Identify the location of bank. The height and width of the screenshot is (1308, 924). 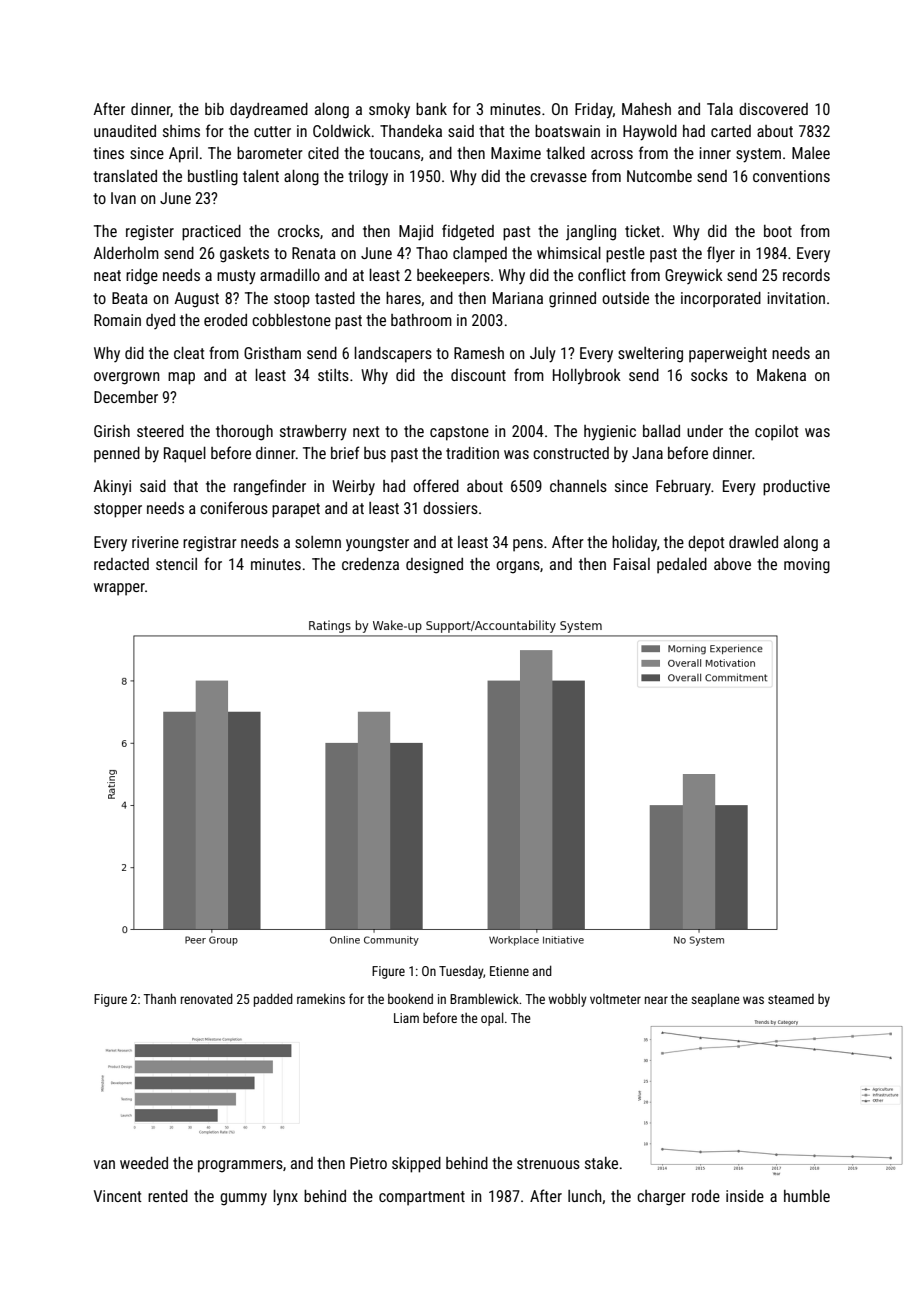
(431, 109).
